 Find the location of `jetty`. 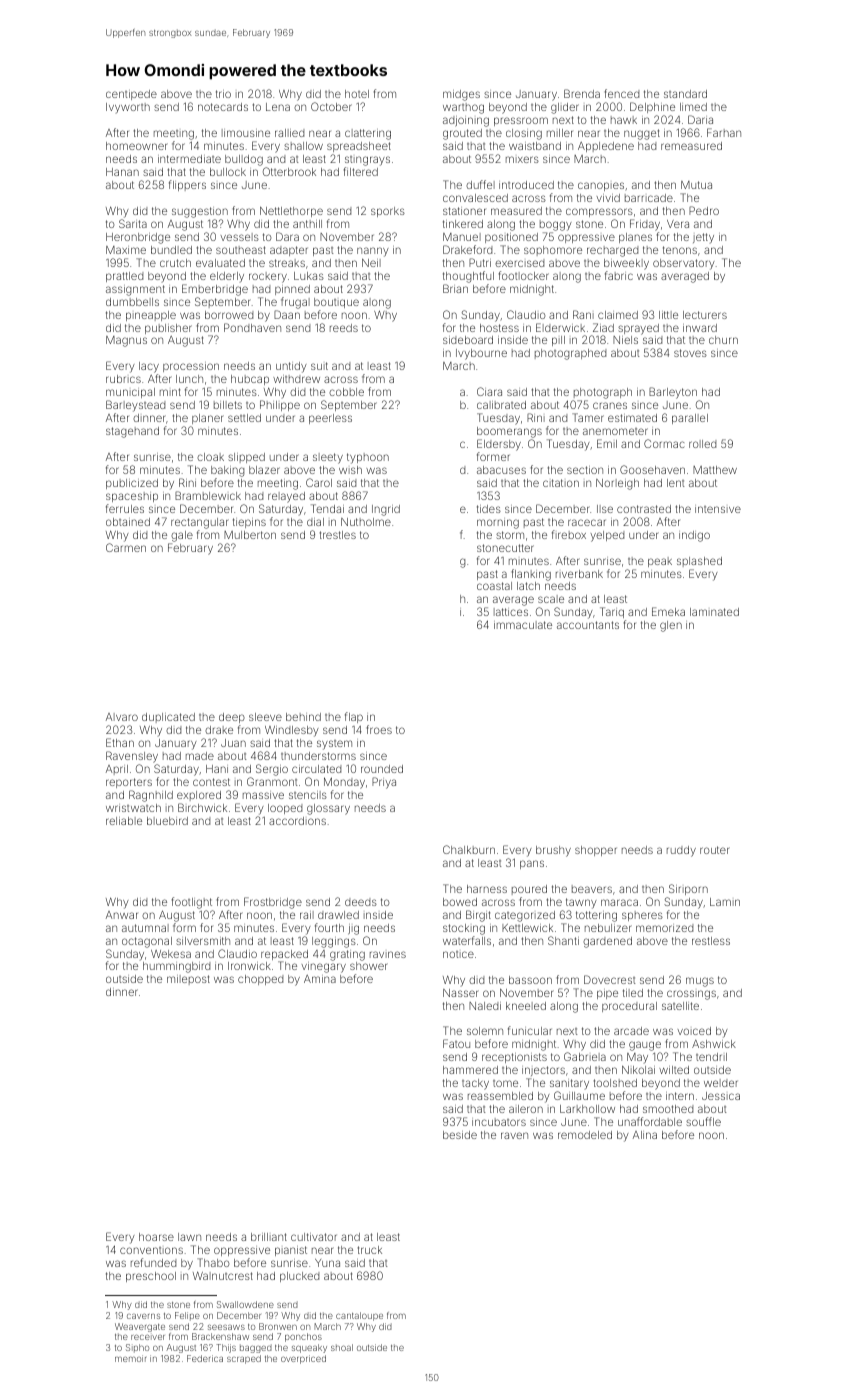

jetty is located at coordinates (703, 238).
